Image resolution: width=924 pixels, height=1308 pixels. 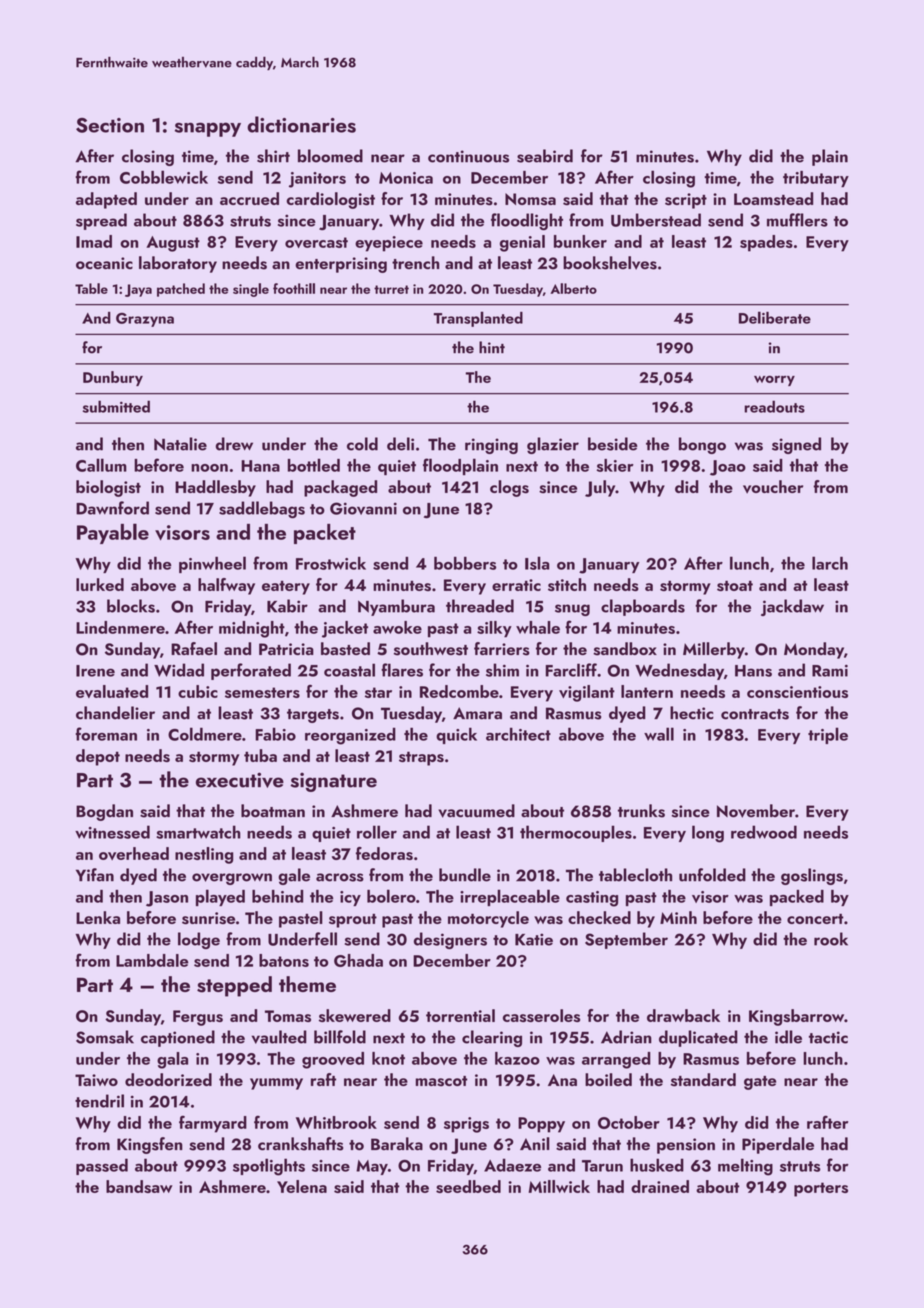 I want to click on dictionaries, so click(x=301, y=124).
